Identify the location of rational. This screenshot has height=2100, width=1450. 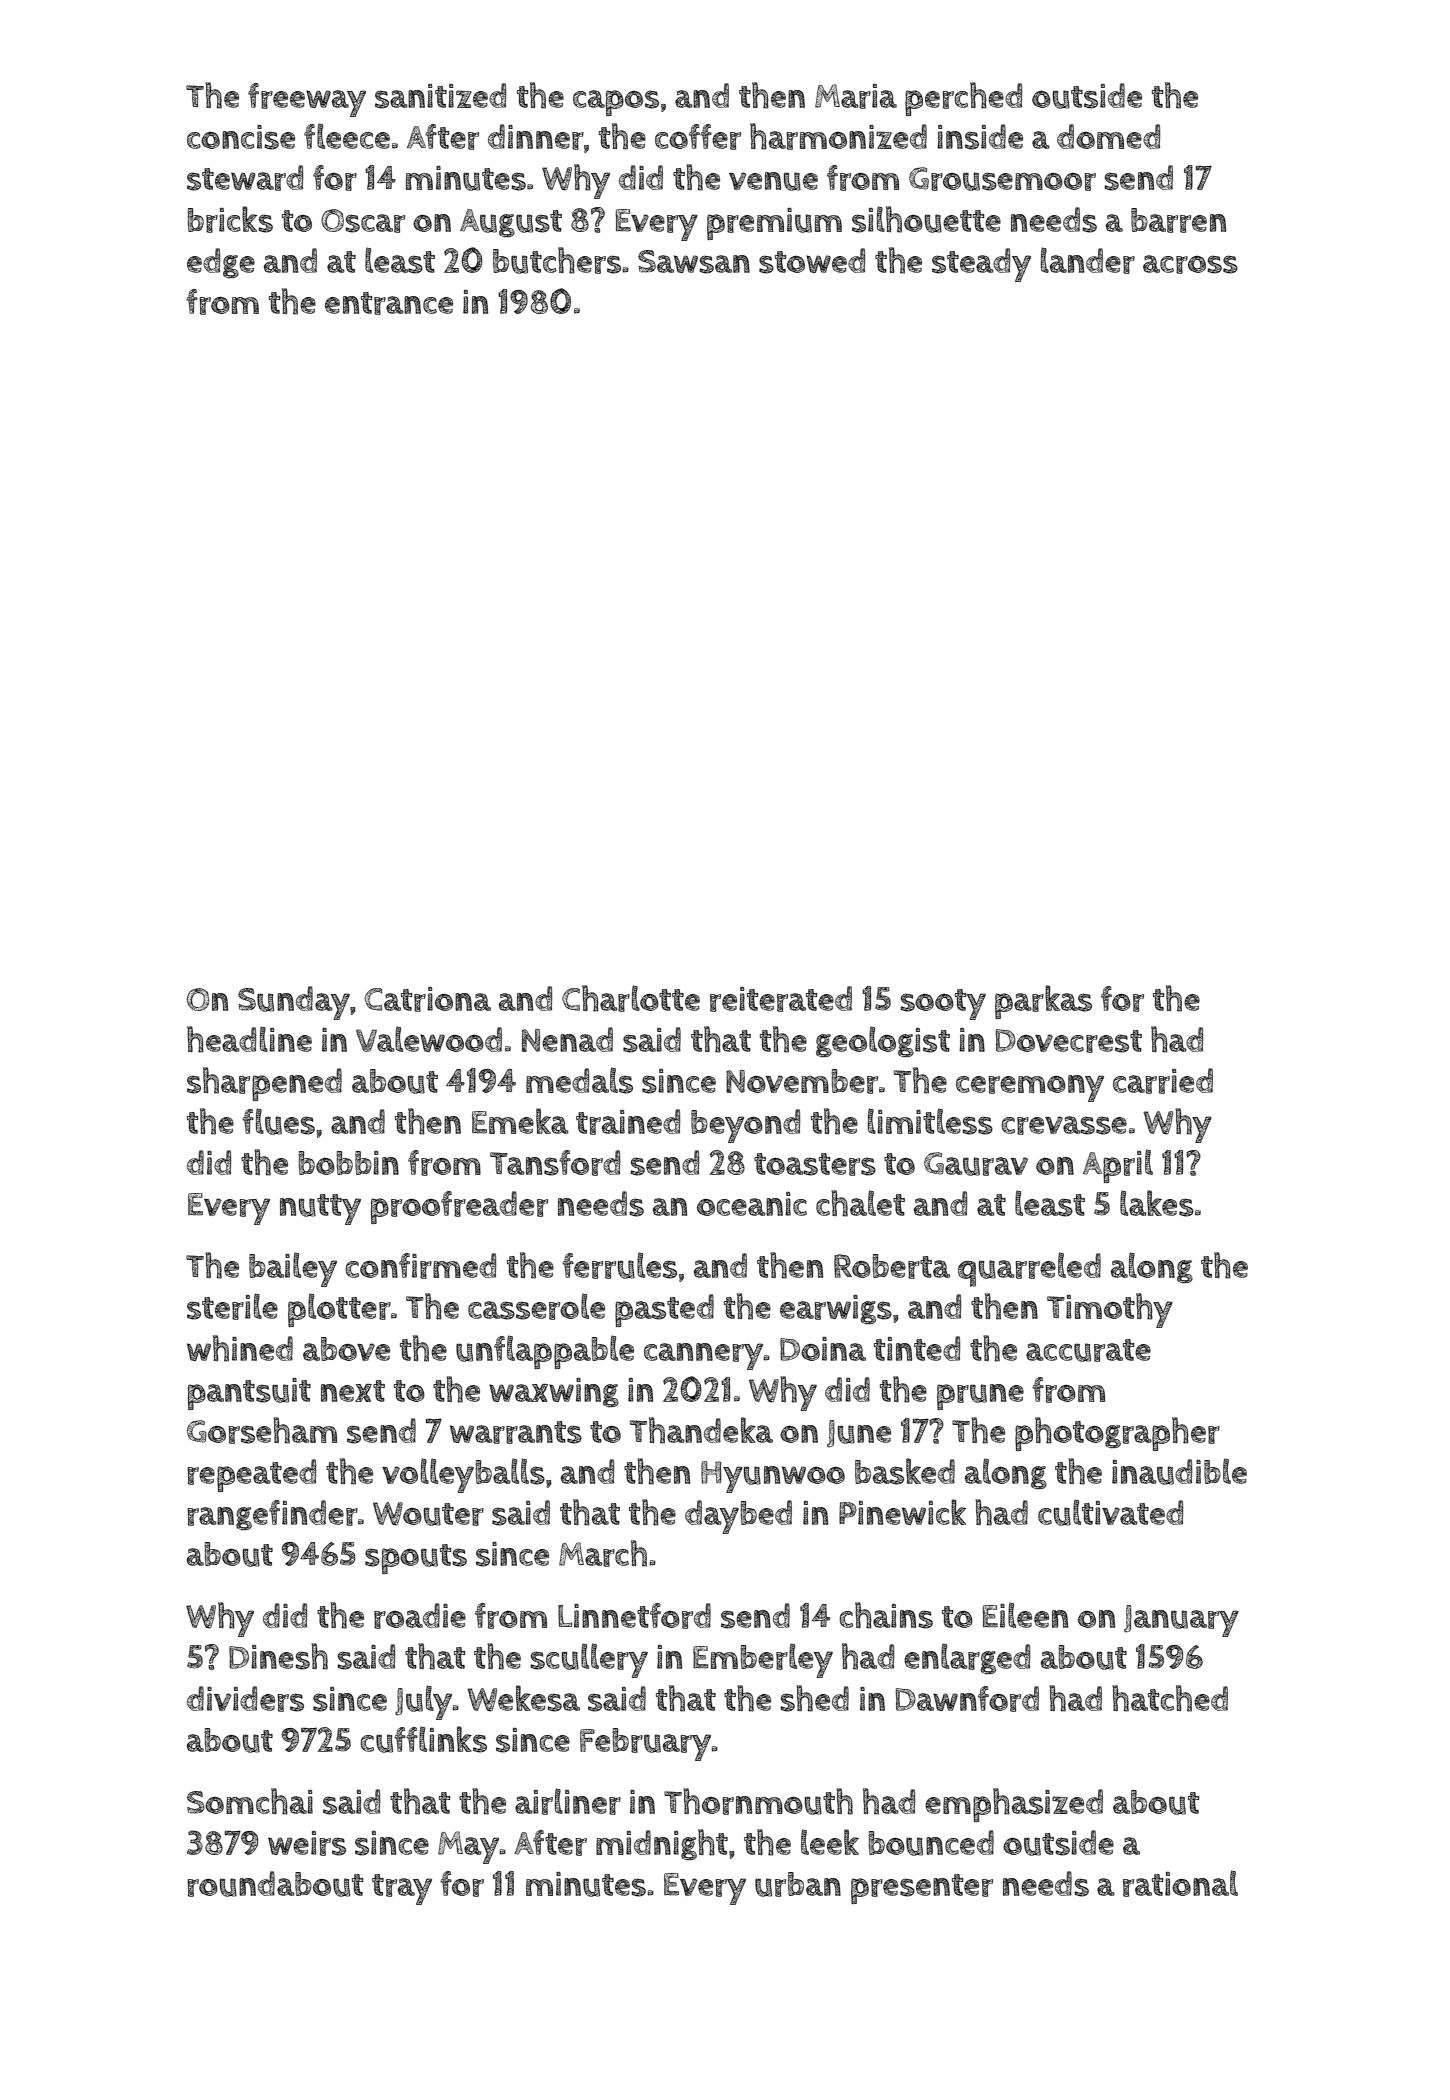
(1180, 1883).
